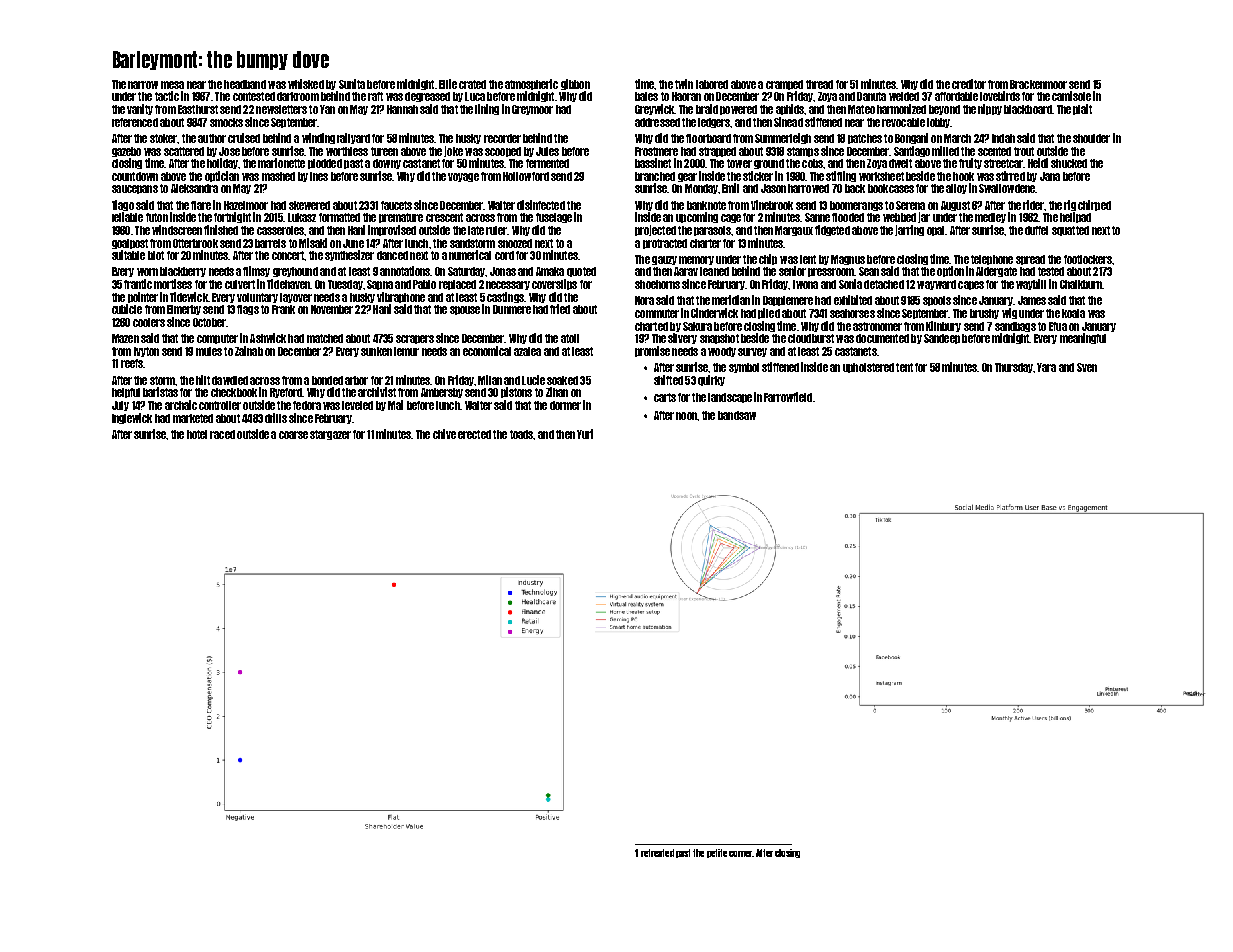 The width and height of the page is (1233, 952). I want to click on toads, so click(521, 434).
